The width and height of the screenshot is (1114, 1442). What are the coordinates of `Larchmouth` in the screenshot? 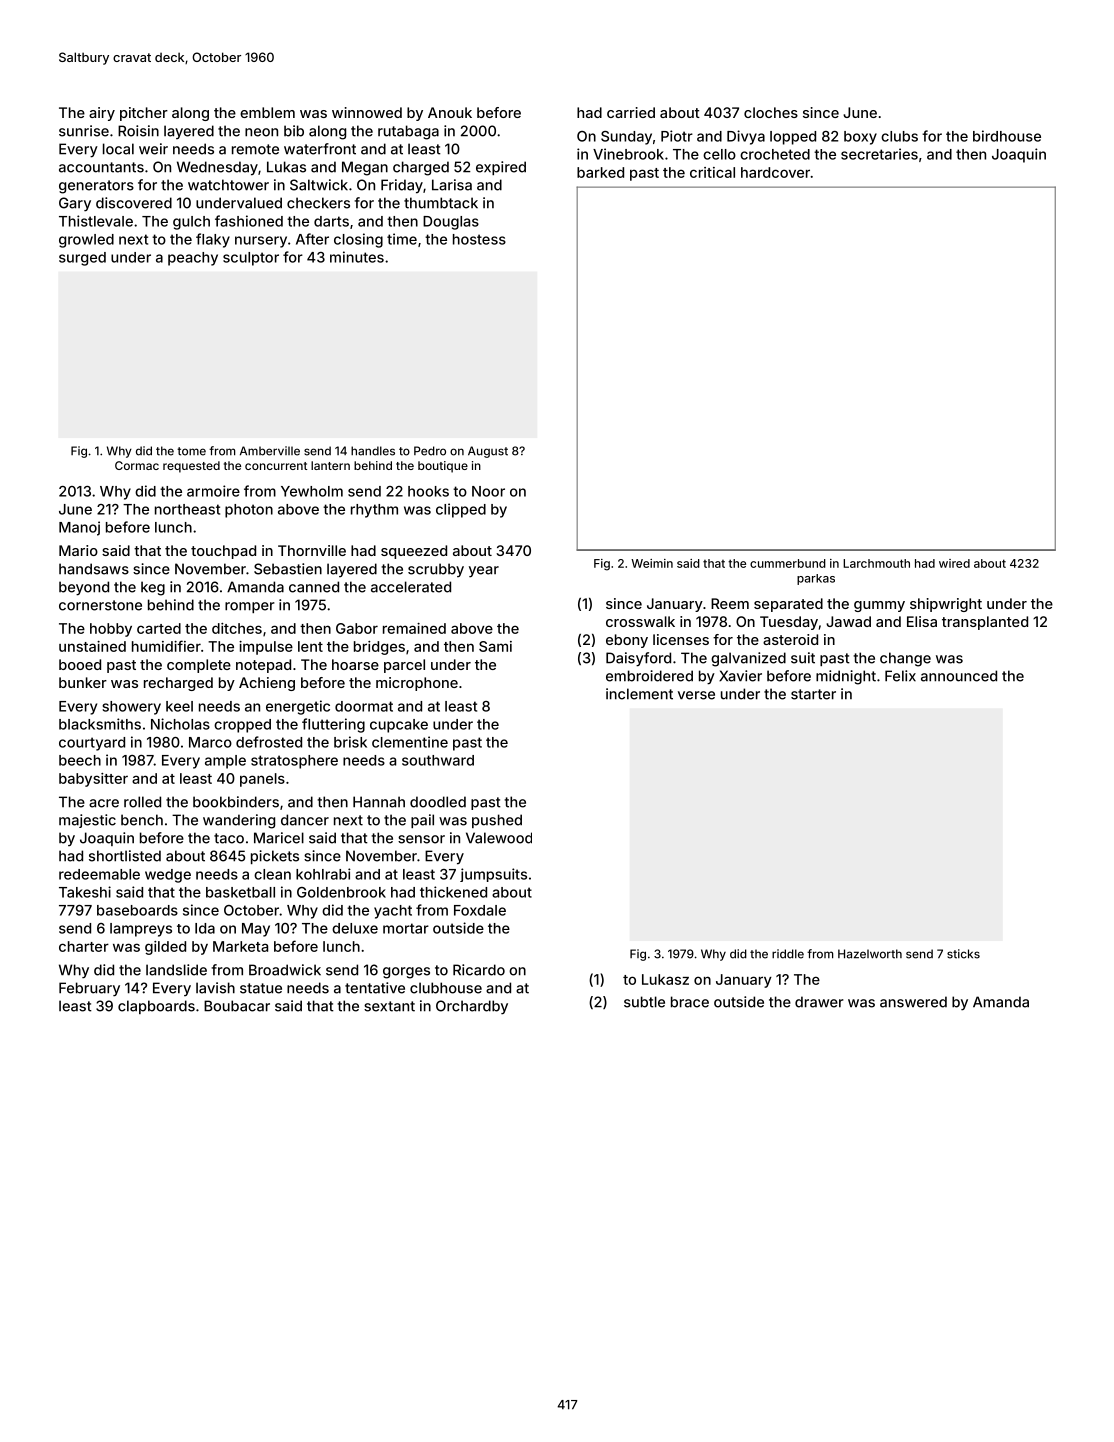 It's located at (876, 563).
